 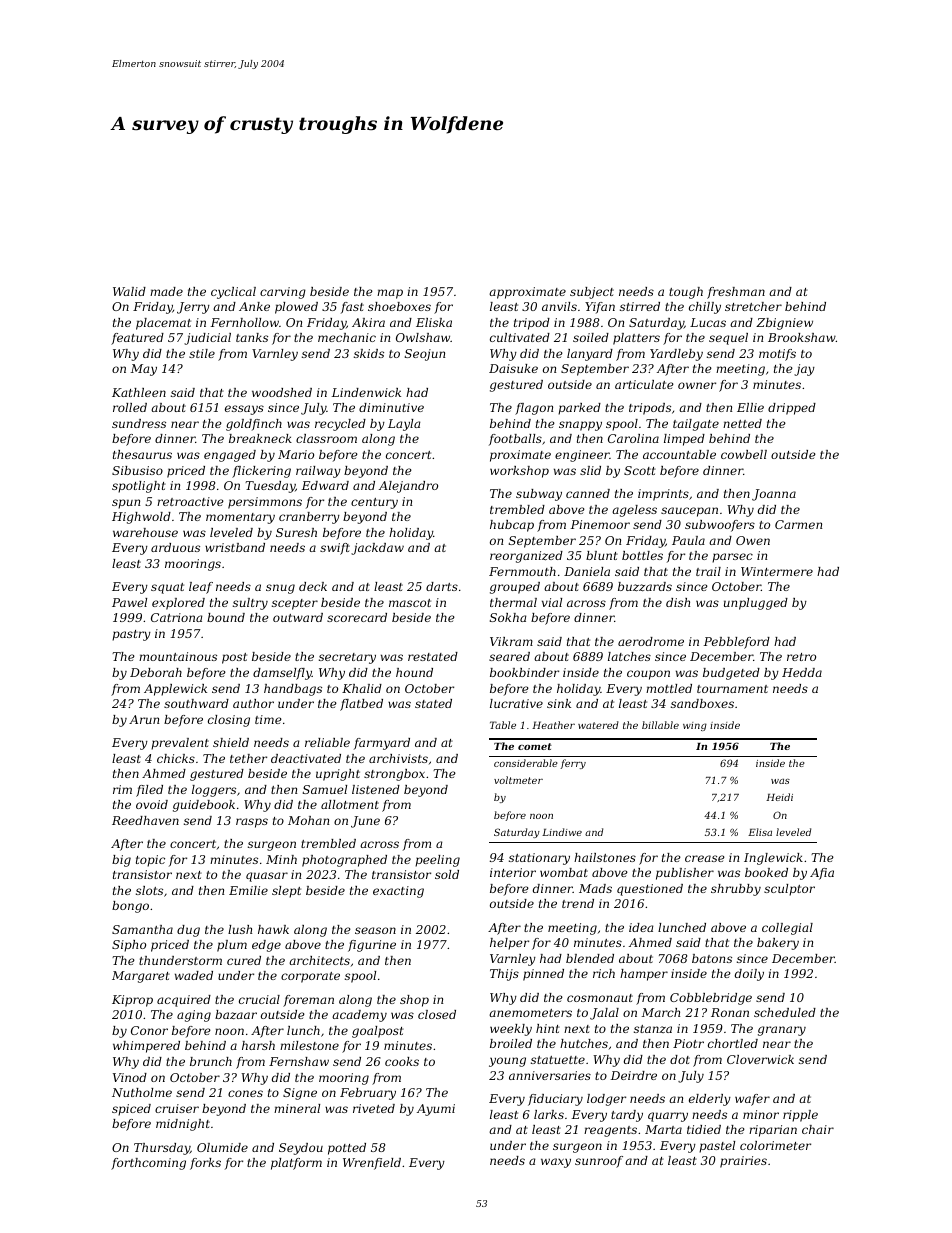 I want to click on anvils, so click(x=559, y=306).
